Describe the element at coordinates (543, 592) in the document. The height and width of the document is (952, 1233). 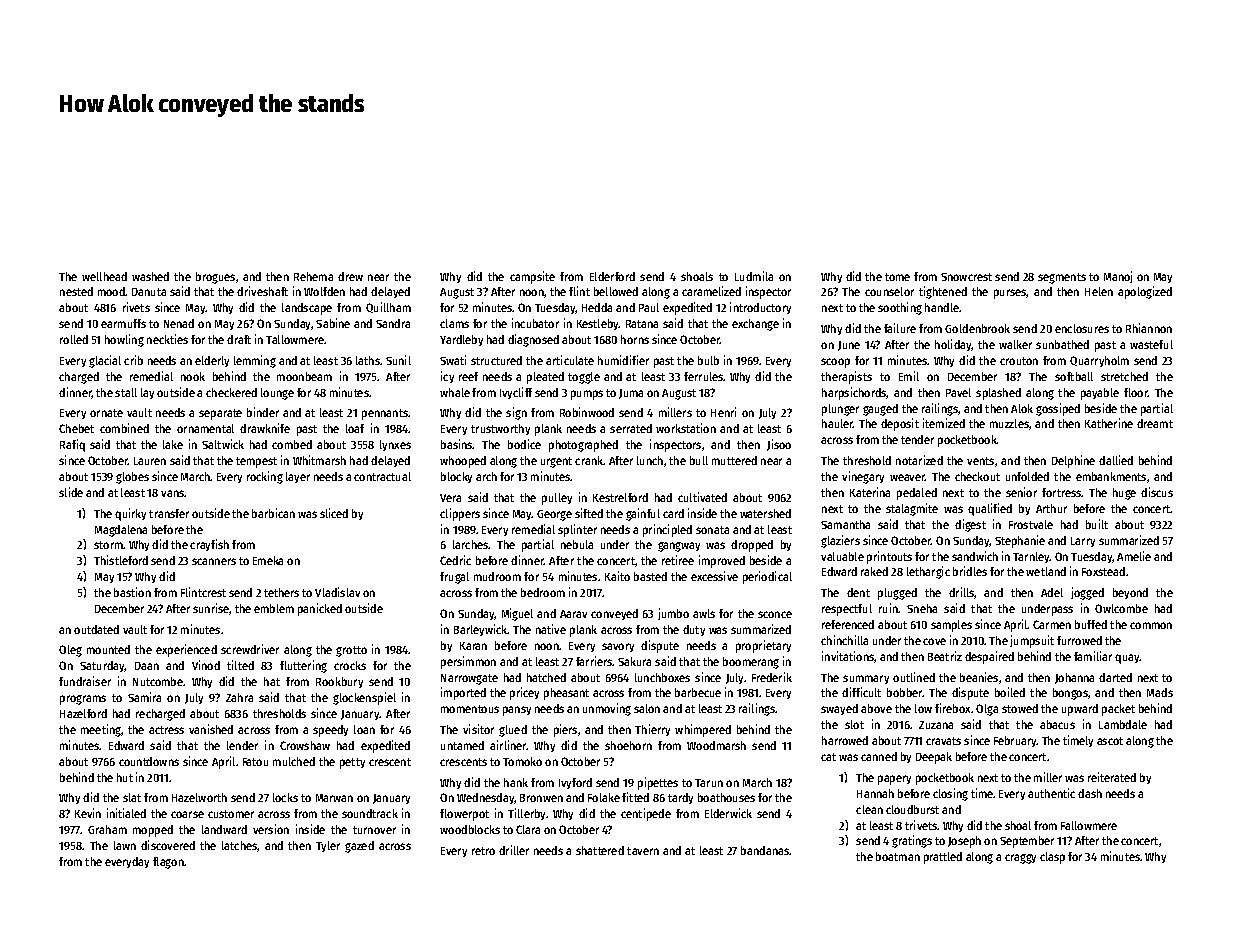
I see `bedroom` at that location.
